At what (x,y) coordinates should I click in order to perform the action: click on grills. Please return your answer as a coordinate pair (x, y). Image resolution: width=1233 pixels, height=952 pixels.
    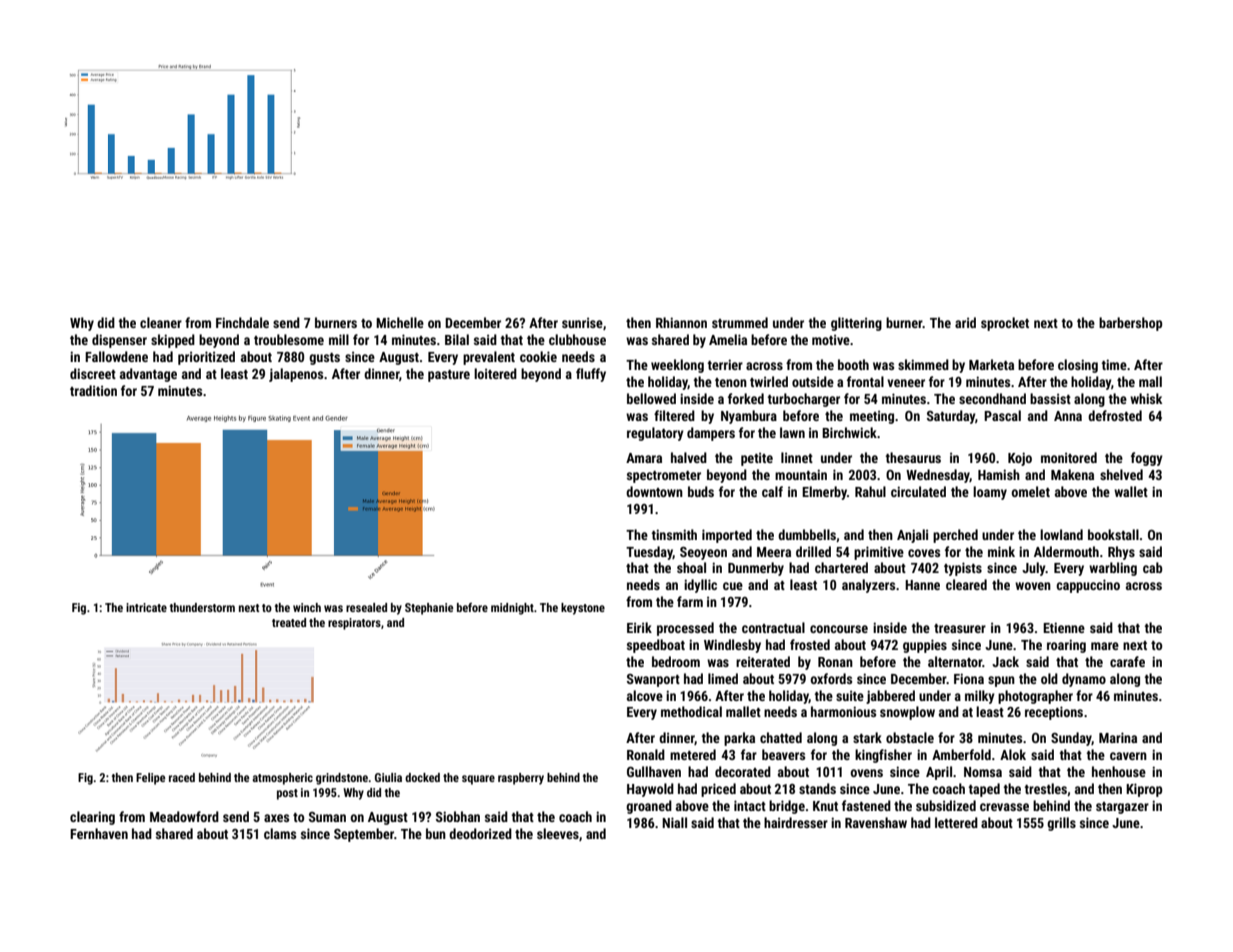
    Looking at the image, I should click on (1061, 824).
